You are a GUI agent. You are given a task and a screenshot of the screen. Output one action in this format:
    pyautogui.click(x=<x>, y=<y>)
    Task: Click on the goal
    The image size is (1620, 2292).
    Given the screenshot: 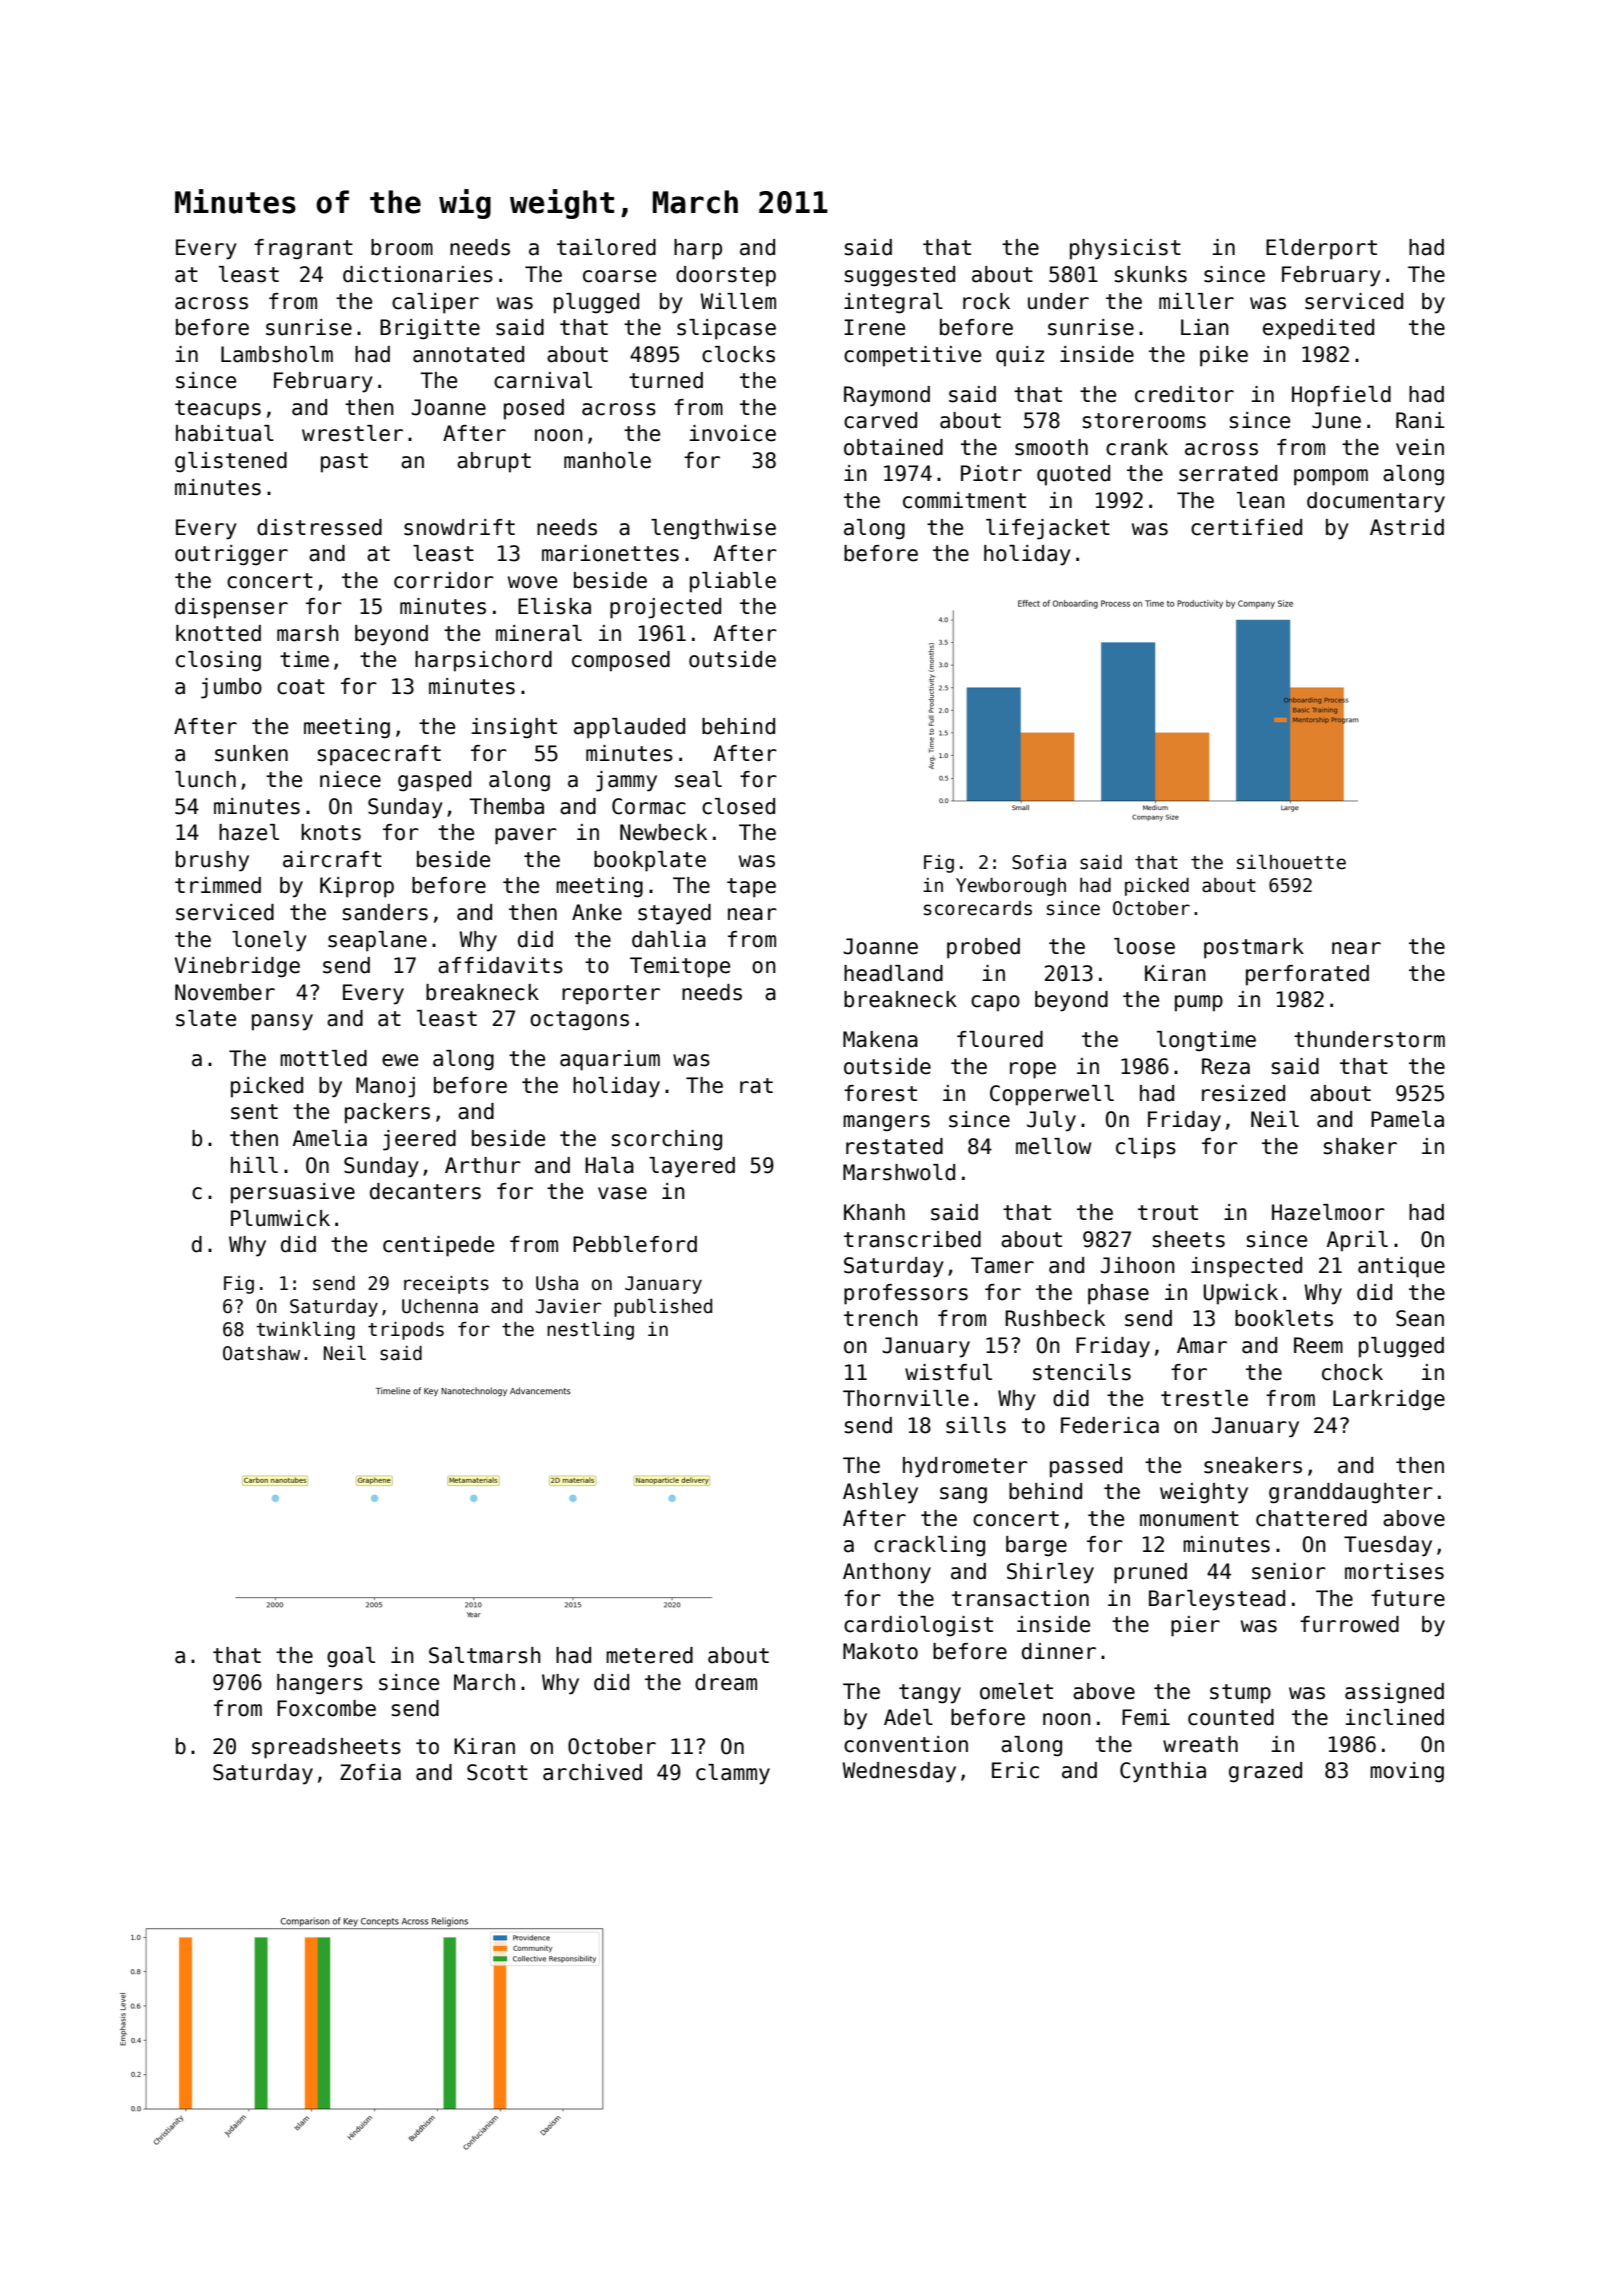 What is the action you would take?
    pyautogui.click(x=351, y=1657)
